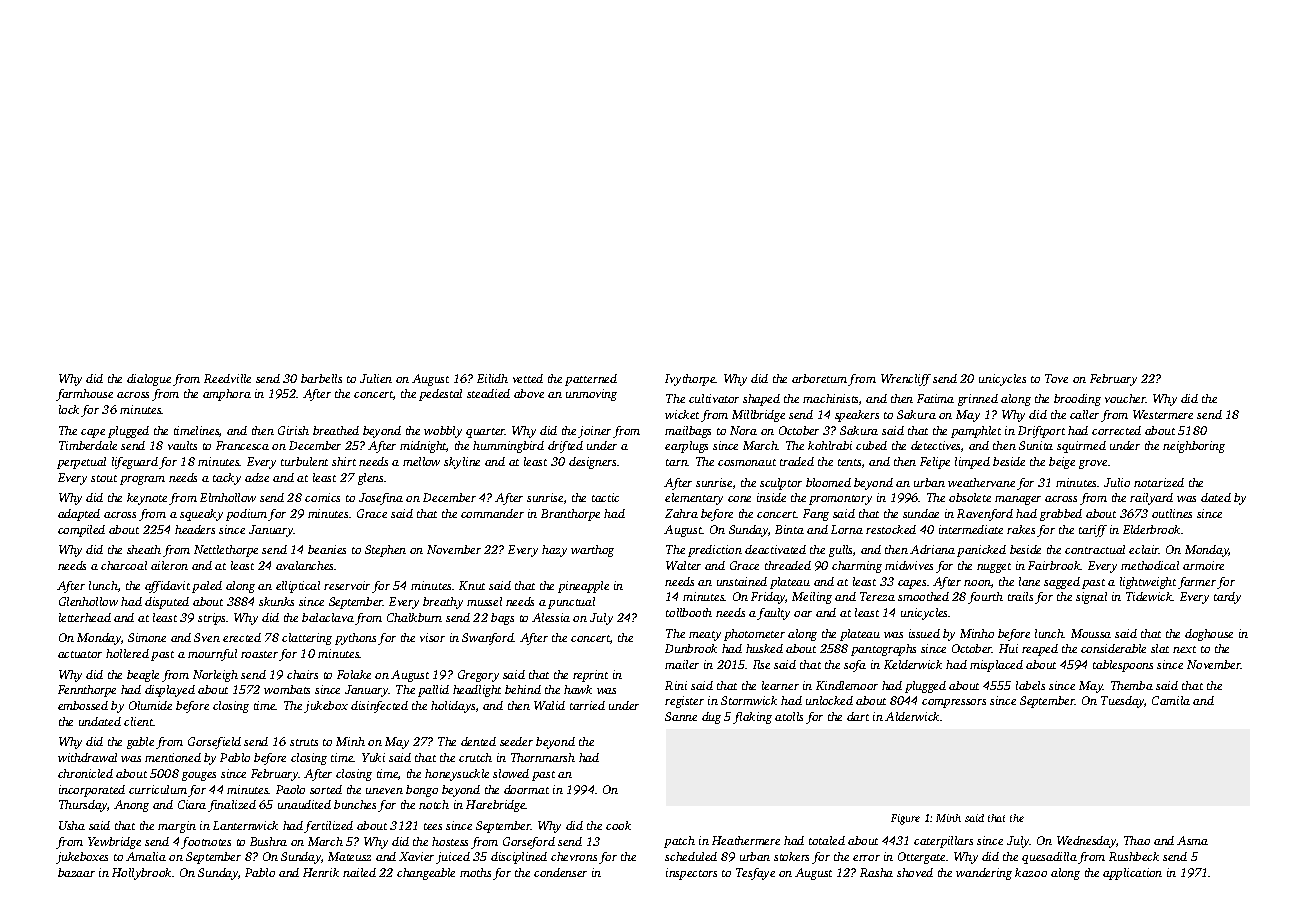 This screenshot has width=1308, height=924. I want to click on disinfected, so click(379, 707).
